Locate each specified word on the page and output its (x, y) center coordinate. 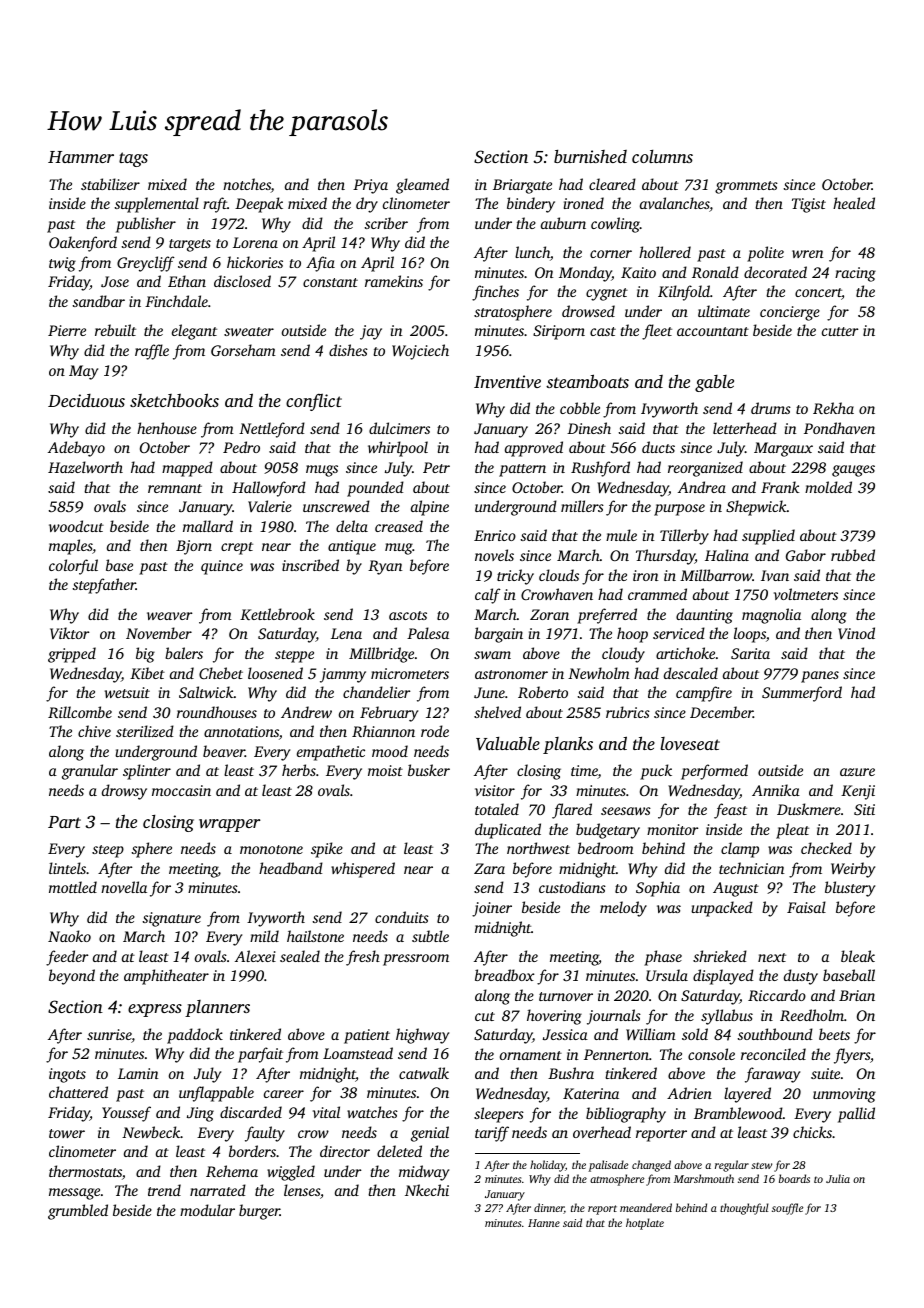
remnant (175, 488)
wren (807, 254)
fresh (363, 958)
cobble (580, 408)
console (711, 1054)
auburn (563, 223)
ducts (658, 447)
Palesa (428, 633)
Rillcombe (80, 712)
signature (172, 919)
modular (207, 1210)
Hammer (81, 157)
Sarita (750, 653)
